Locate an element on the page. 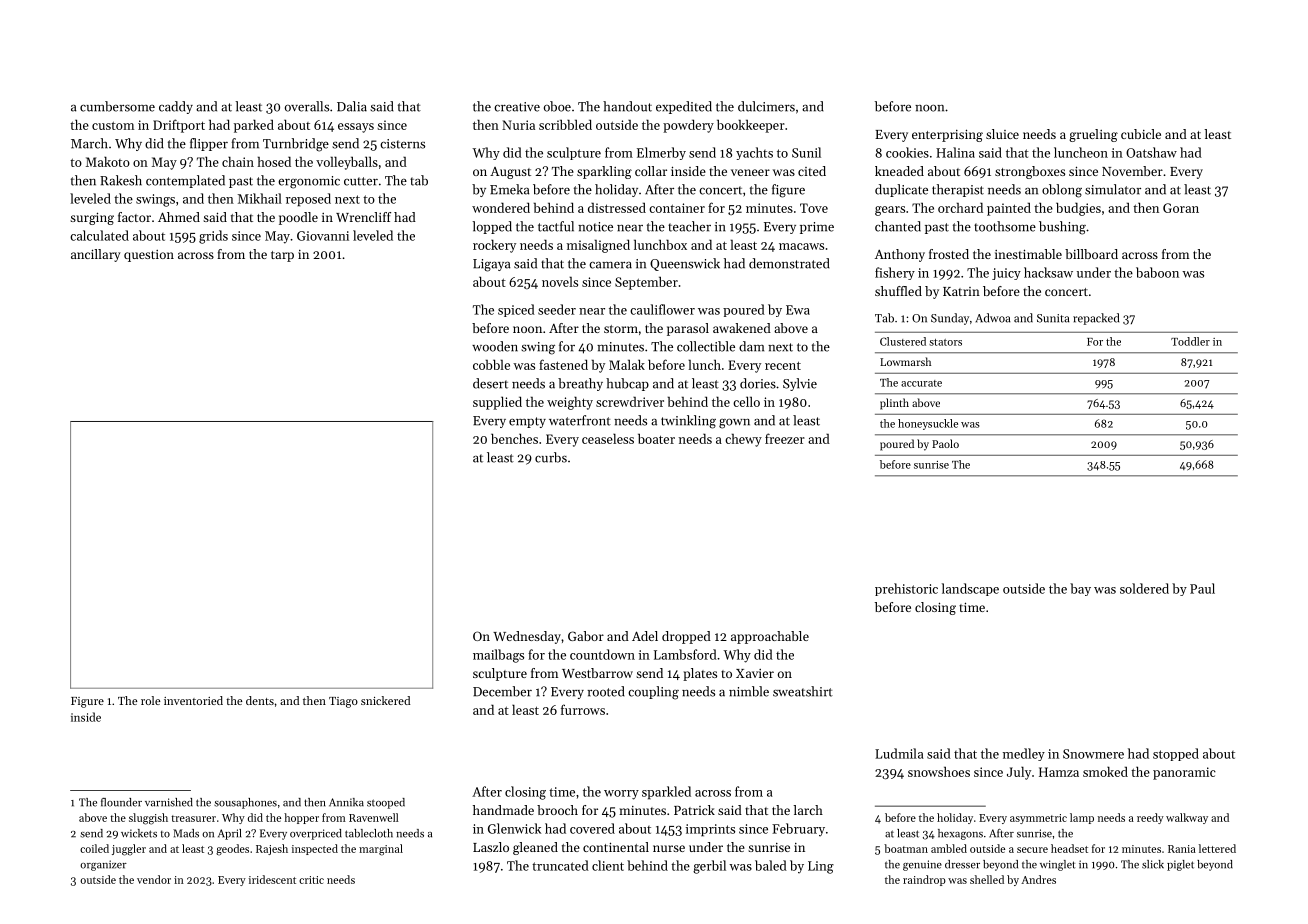  dents is located at coordinates (260, 700).
